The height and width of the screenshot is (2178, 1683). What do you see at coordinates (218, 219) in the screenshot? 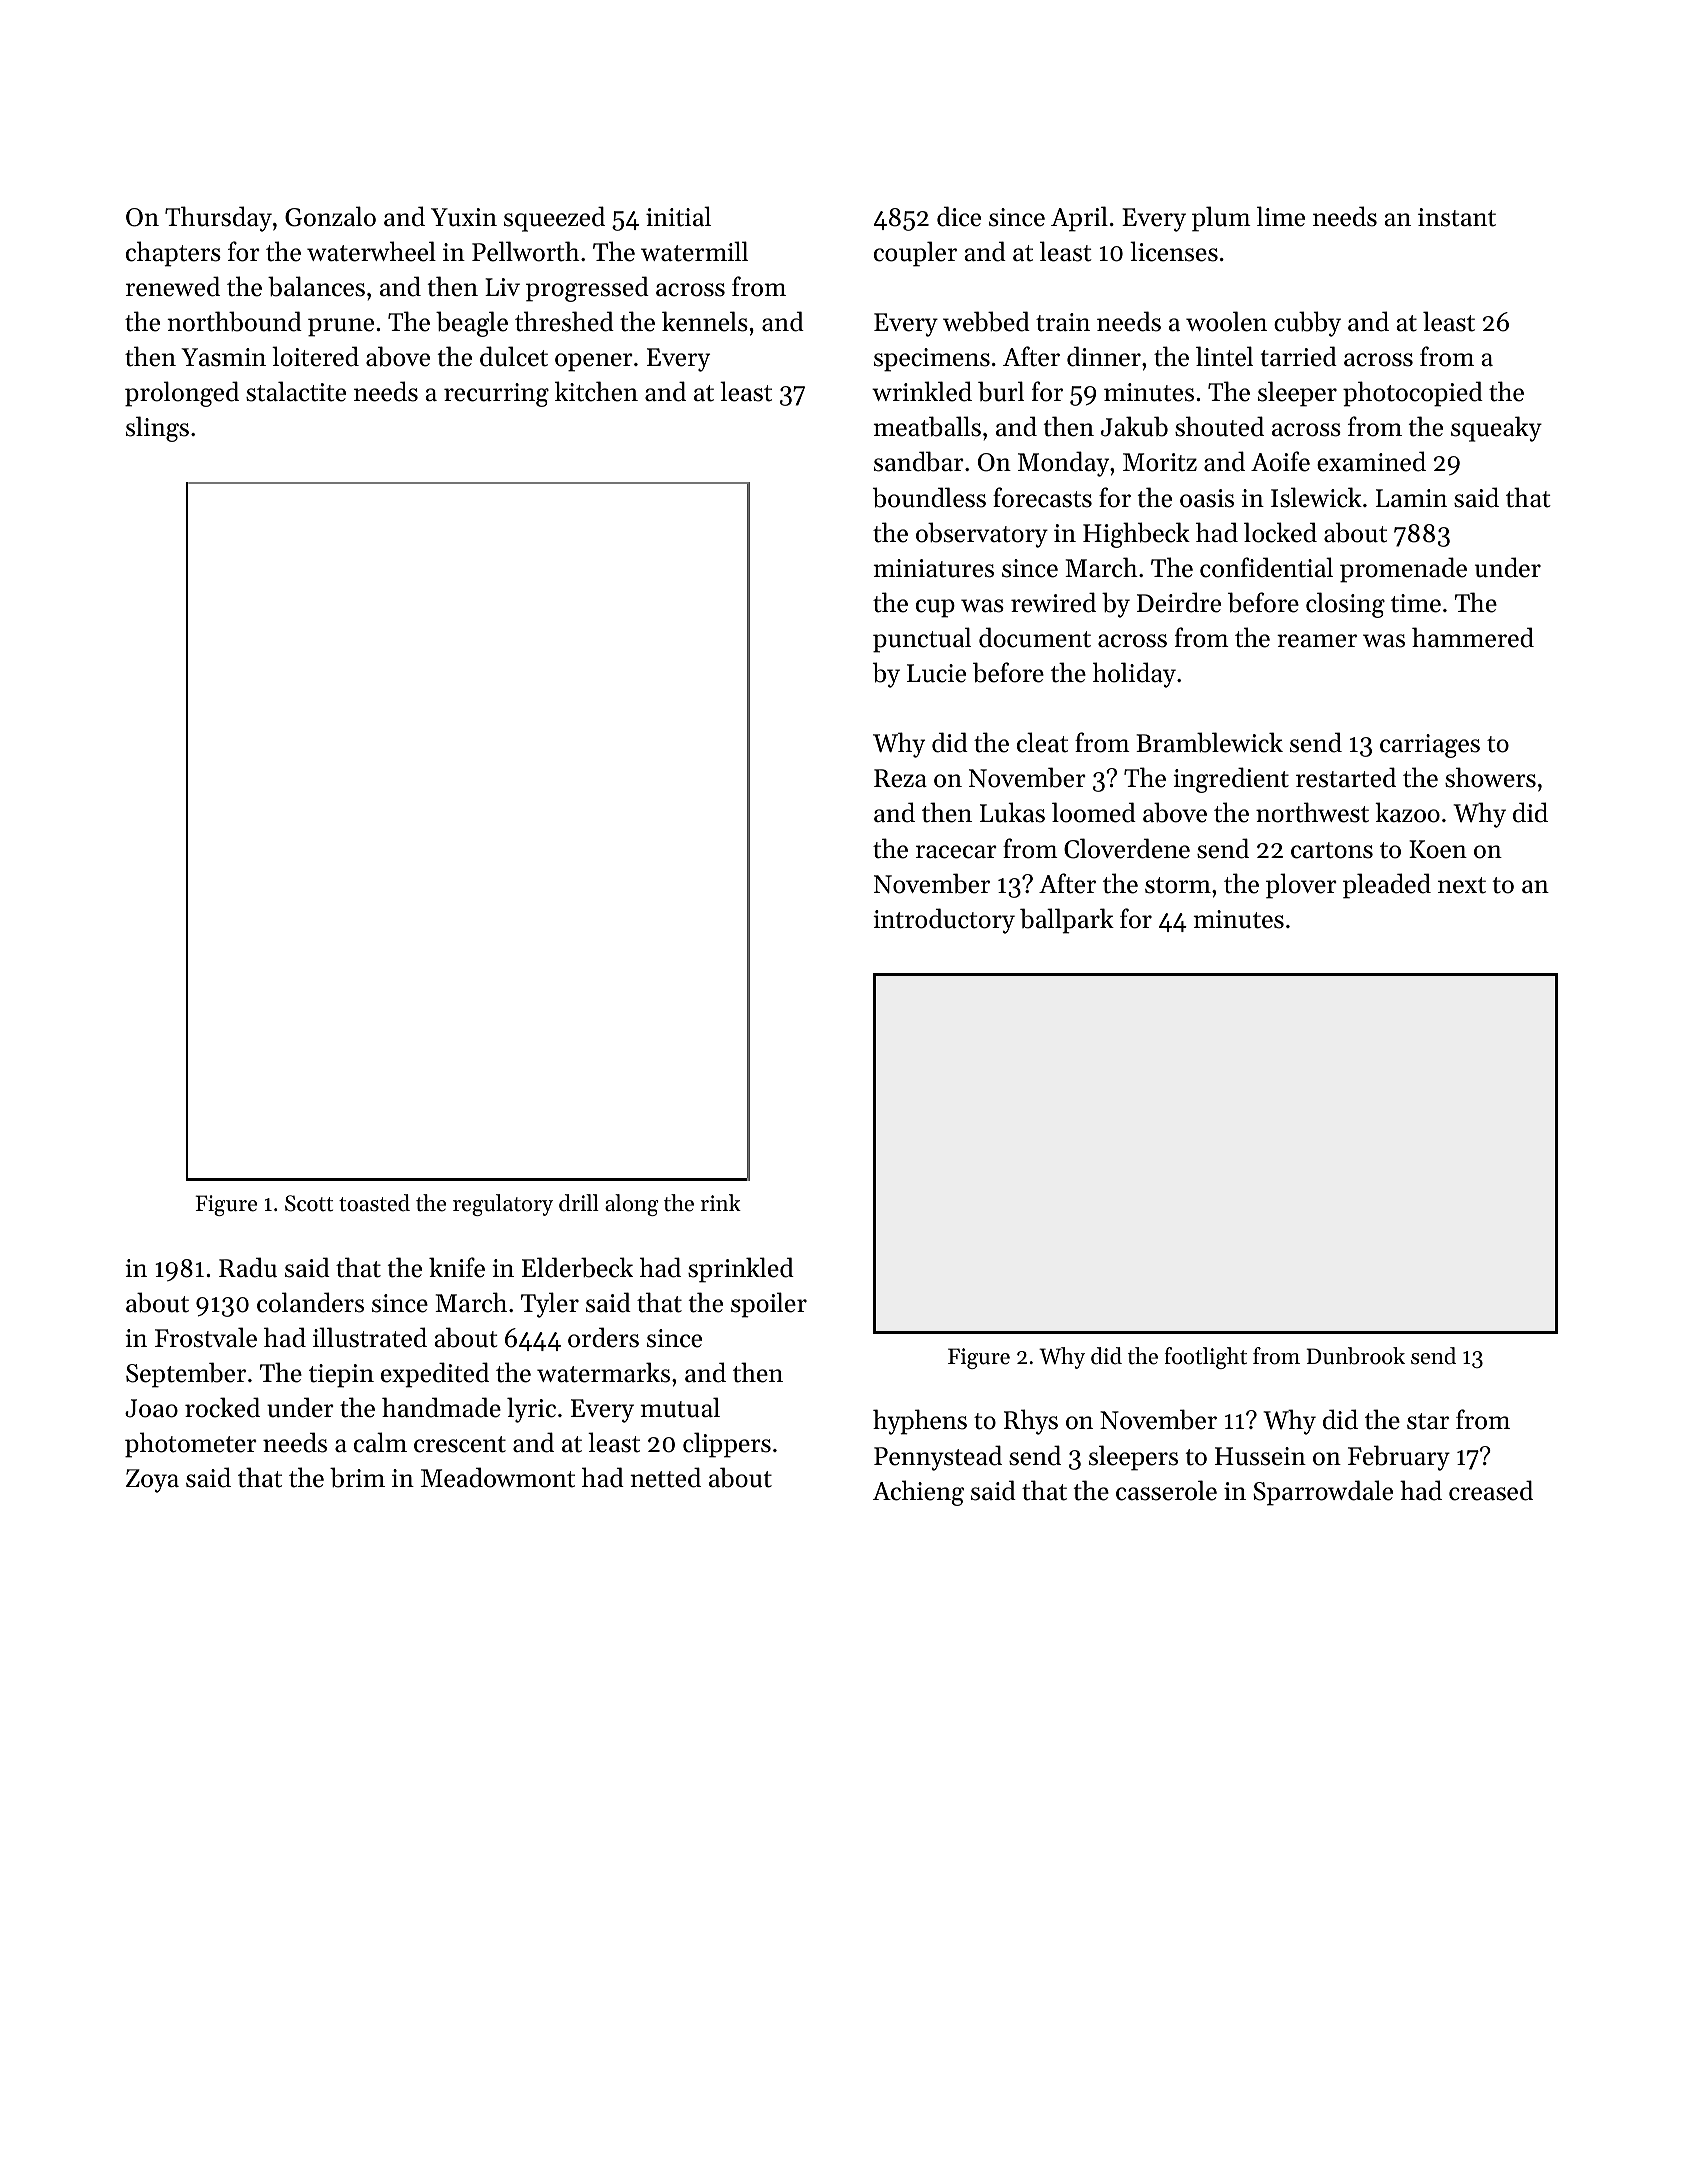
I see `Thursday` at bounding box center [218, 219].
